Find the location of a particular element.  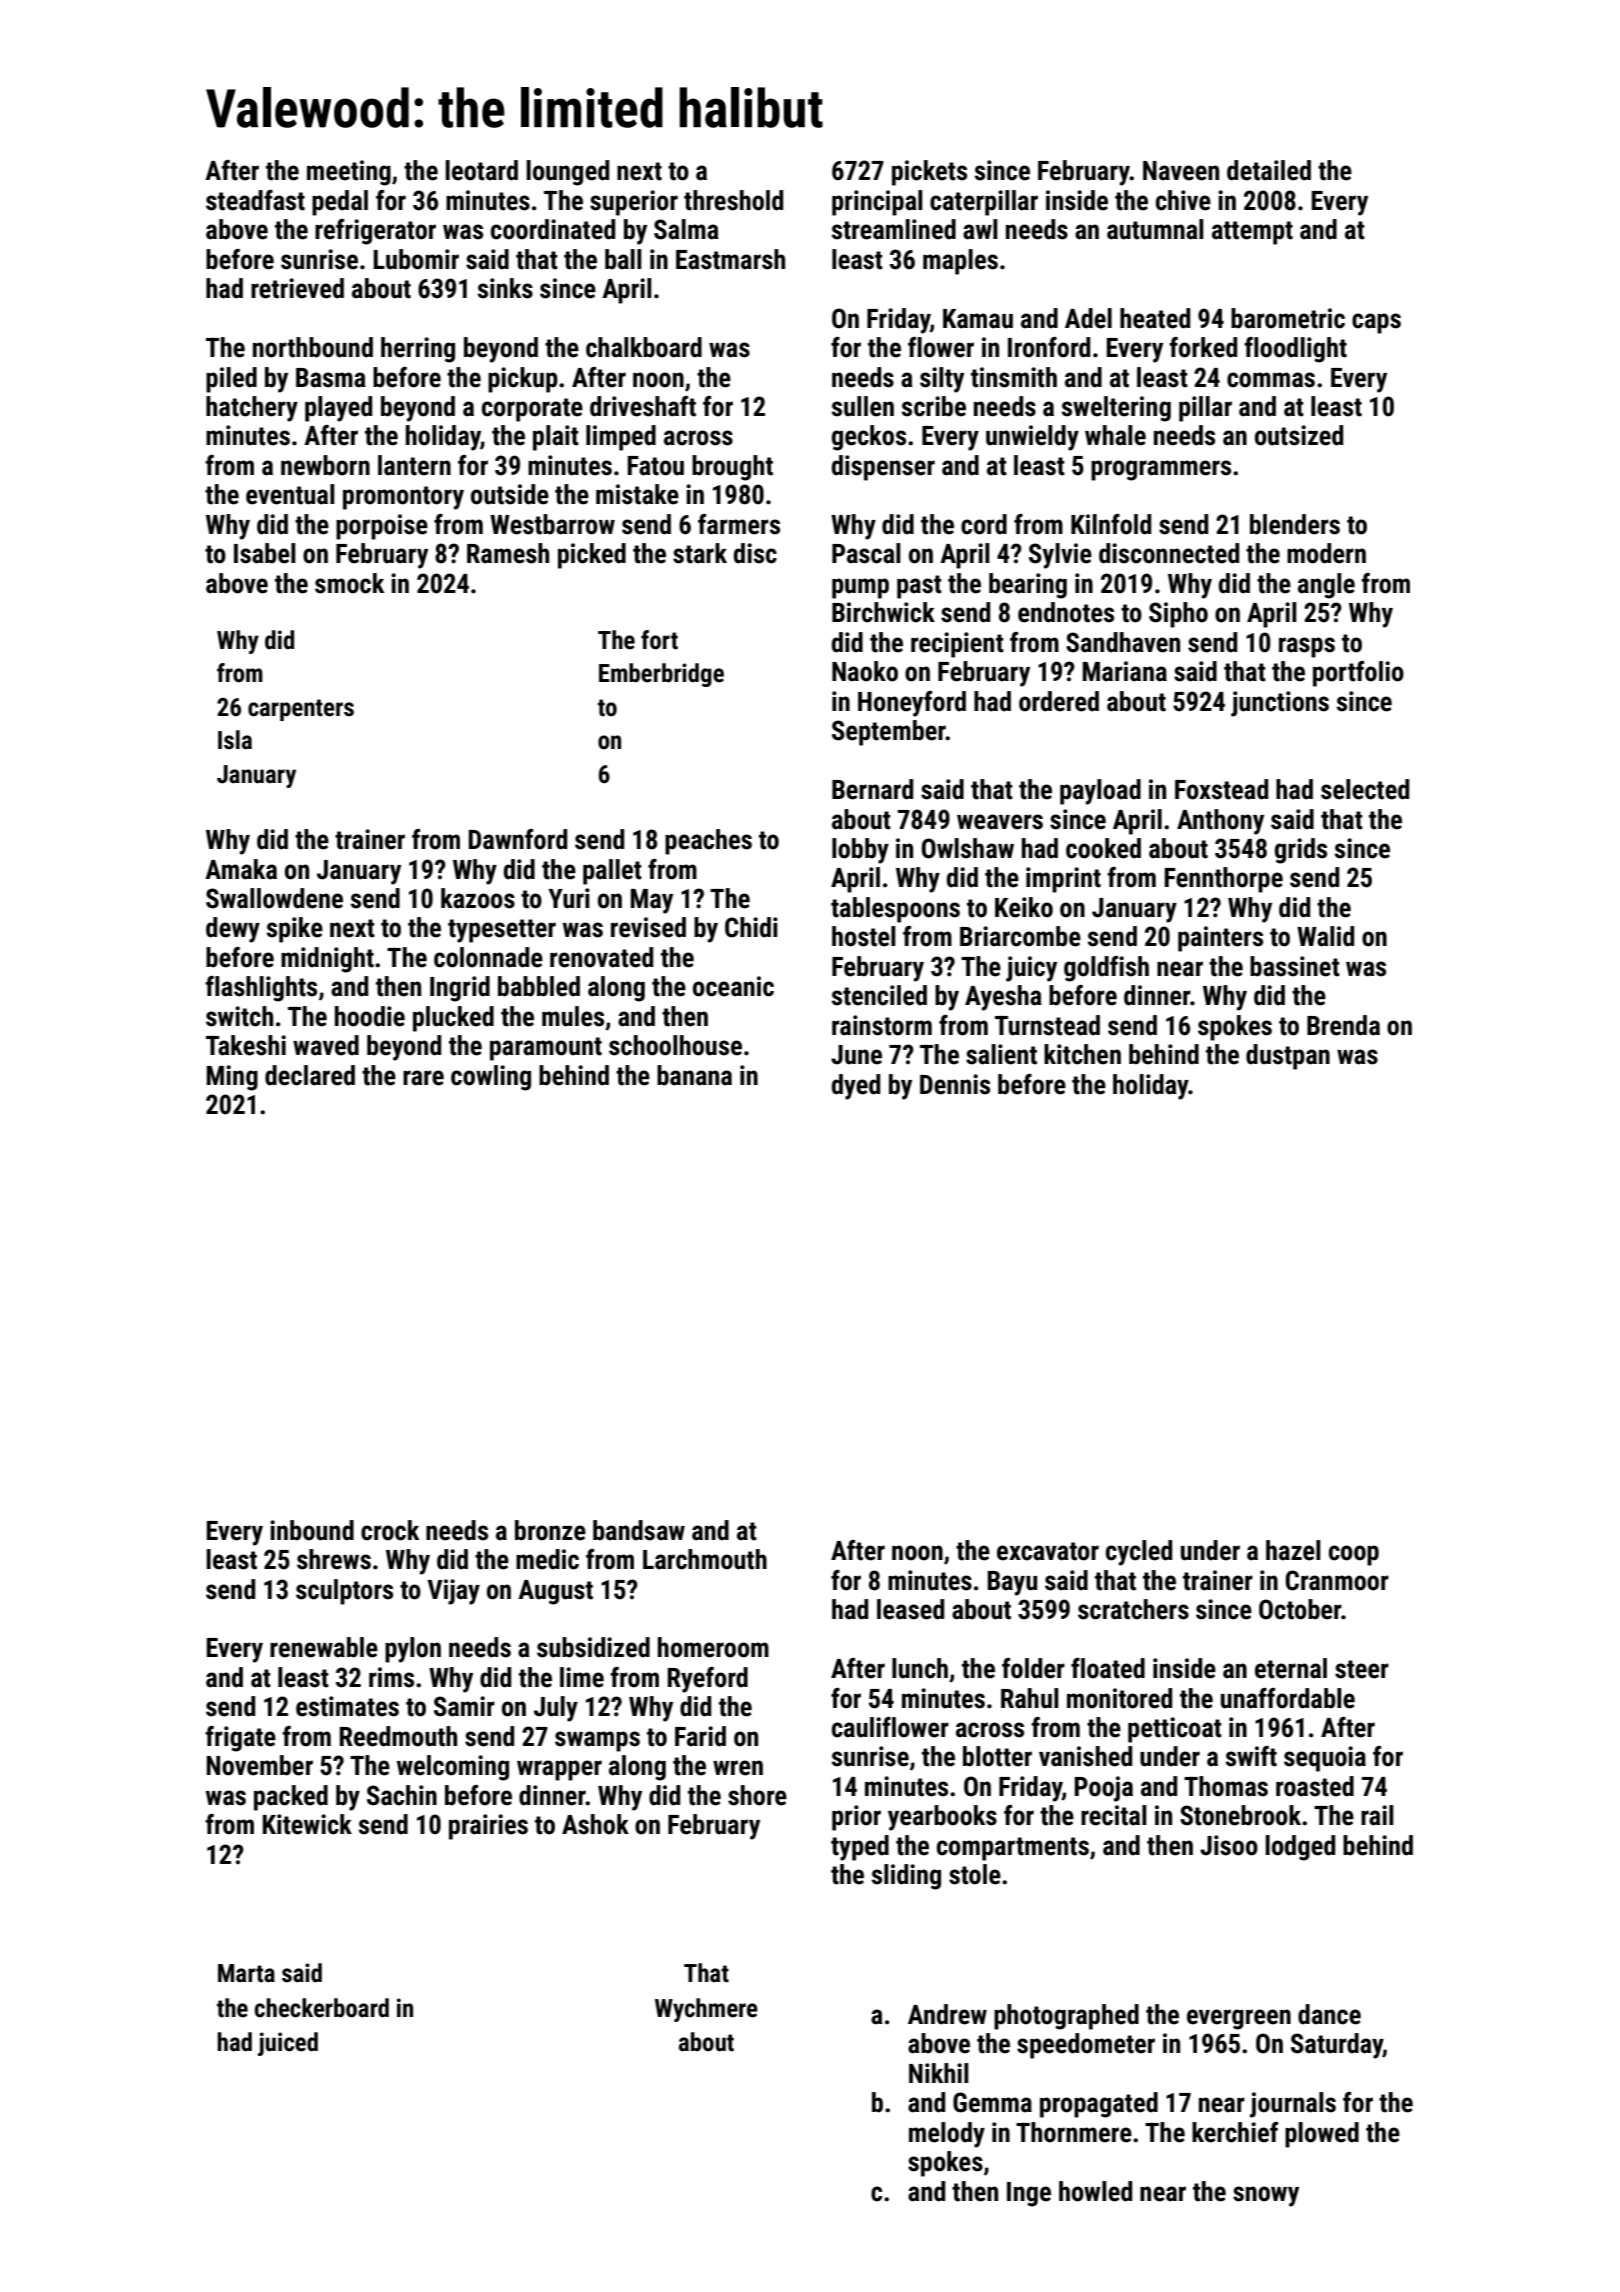

Isla is located at coordinates (235, 740).
